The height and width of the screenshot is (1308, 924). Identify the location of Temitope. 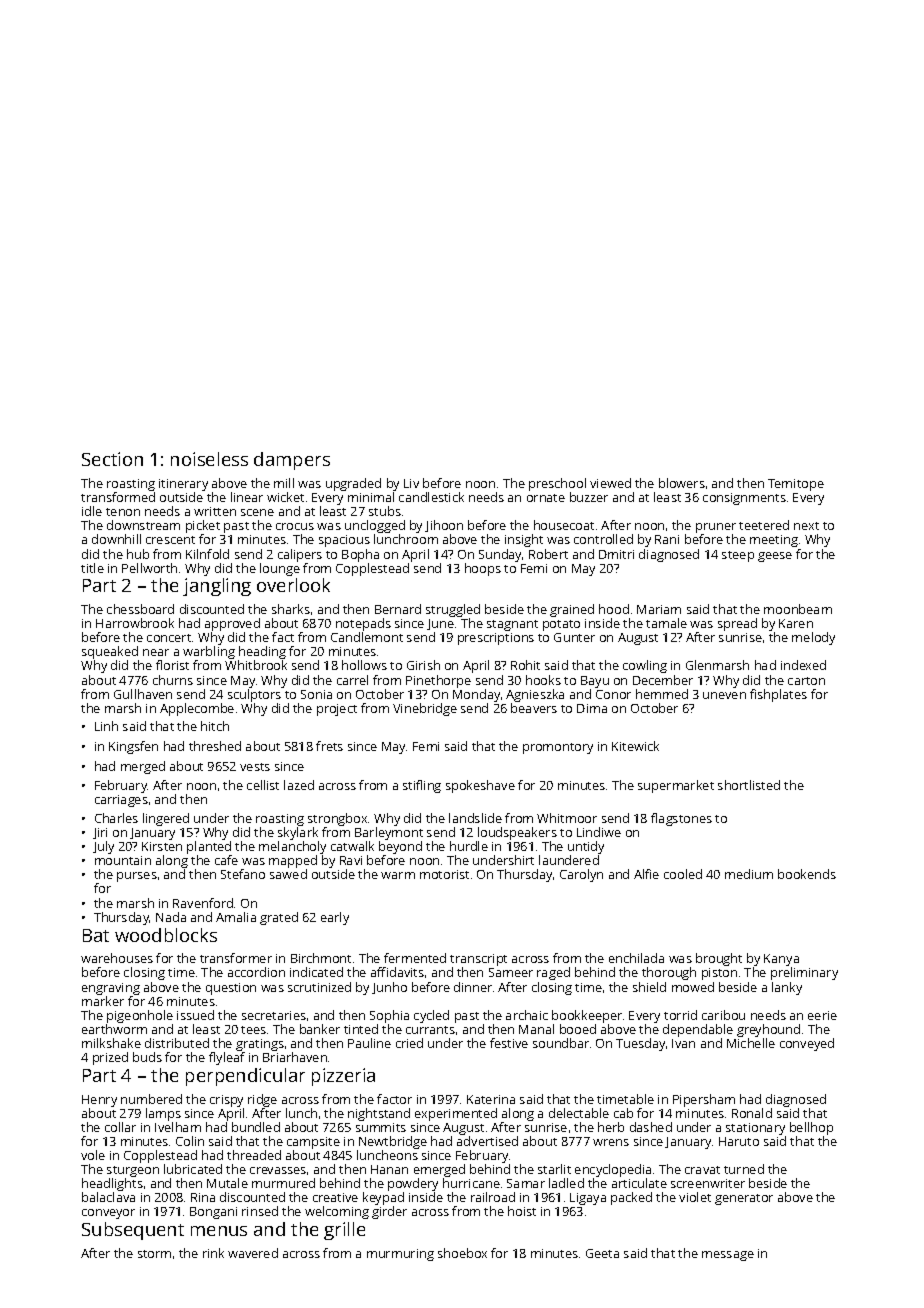
(796, 485).
